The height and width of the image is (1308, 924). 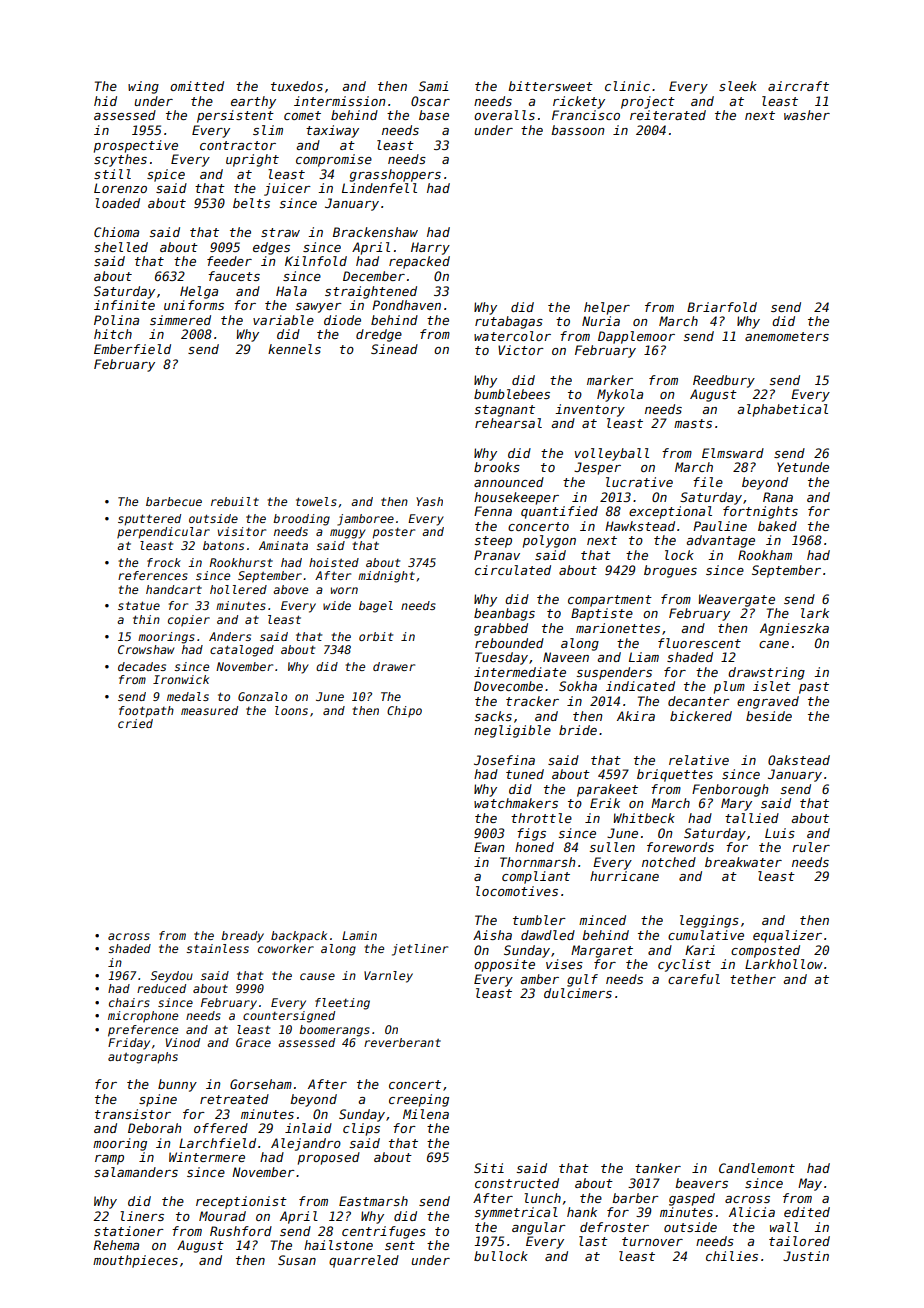 What do you see at coordinates (614, 1227) in the image?
I see `defroster` at bounding box center [614, 1227].
